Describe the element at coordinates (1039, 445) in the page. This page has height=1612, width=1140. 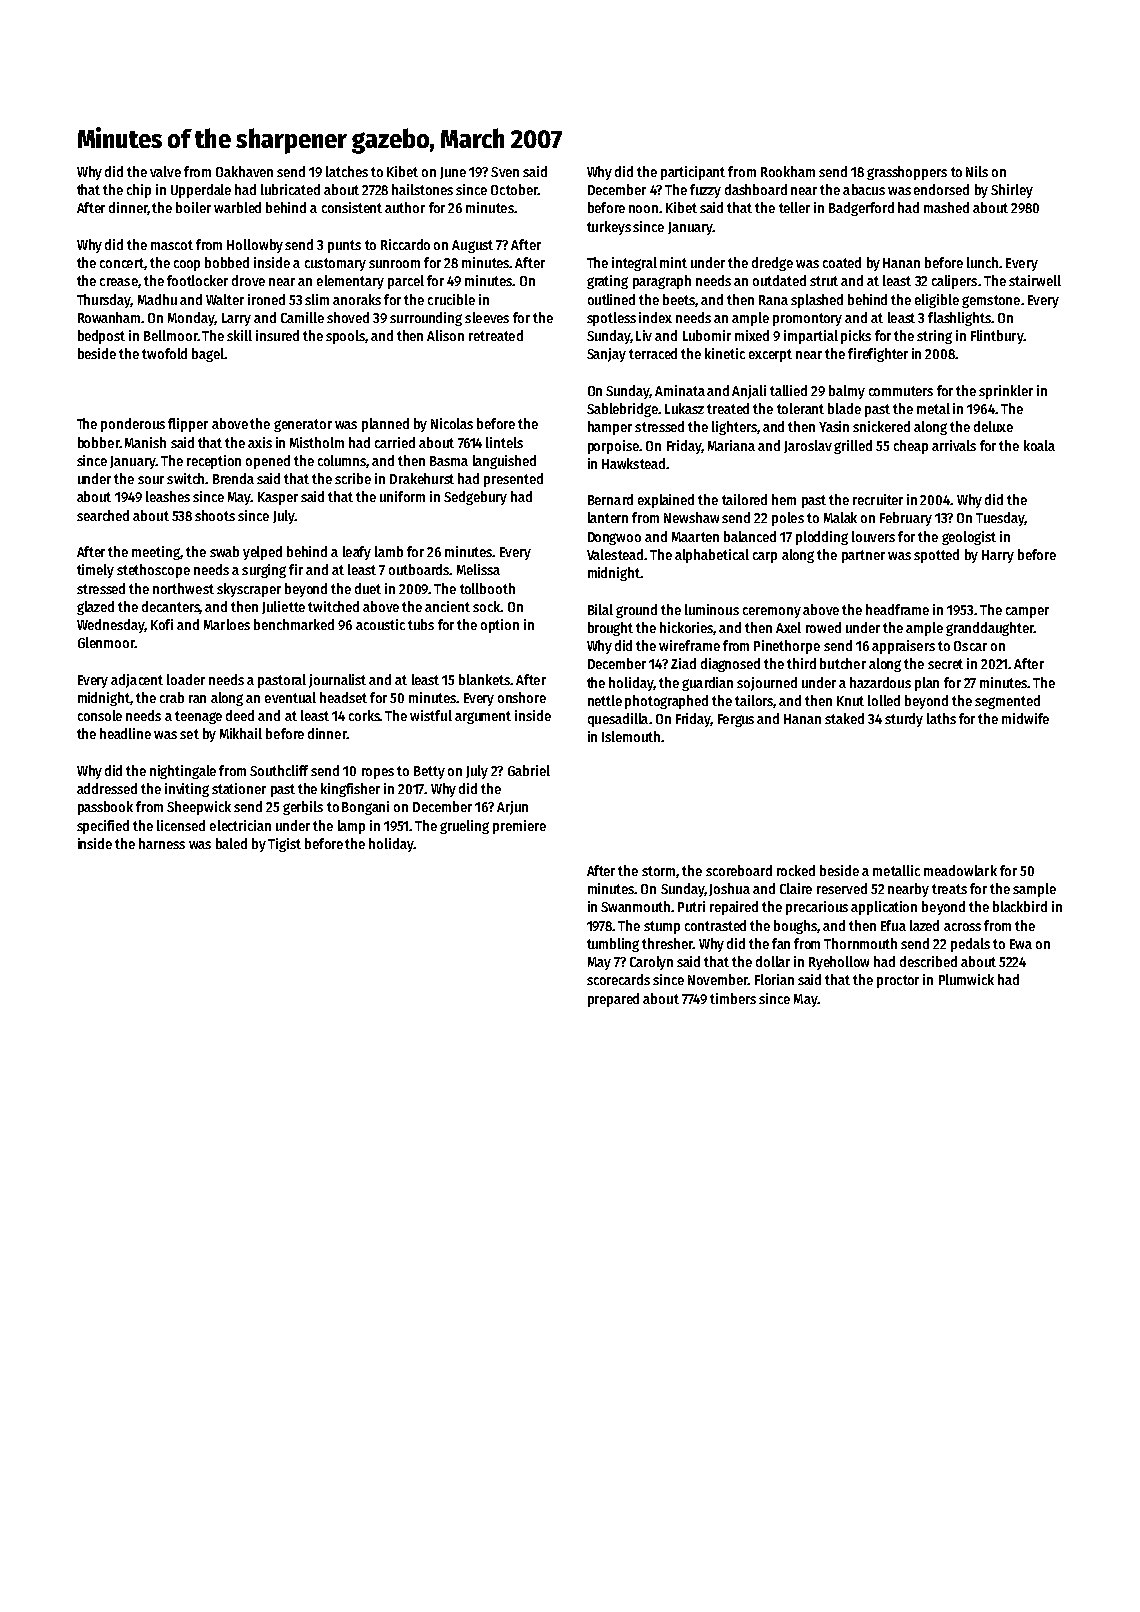
I see `koala` at that location.
